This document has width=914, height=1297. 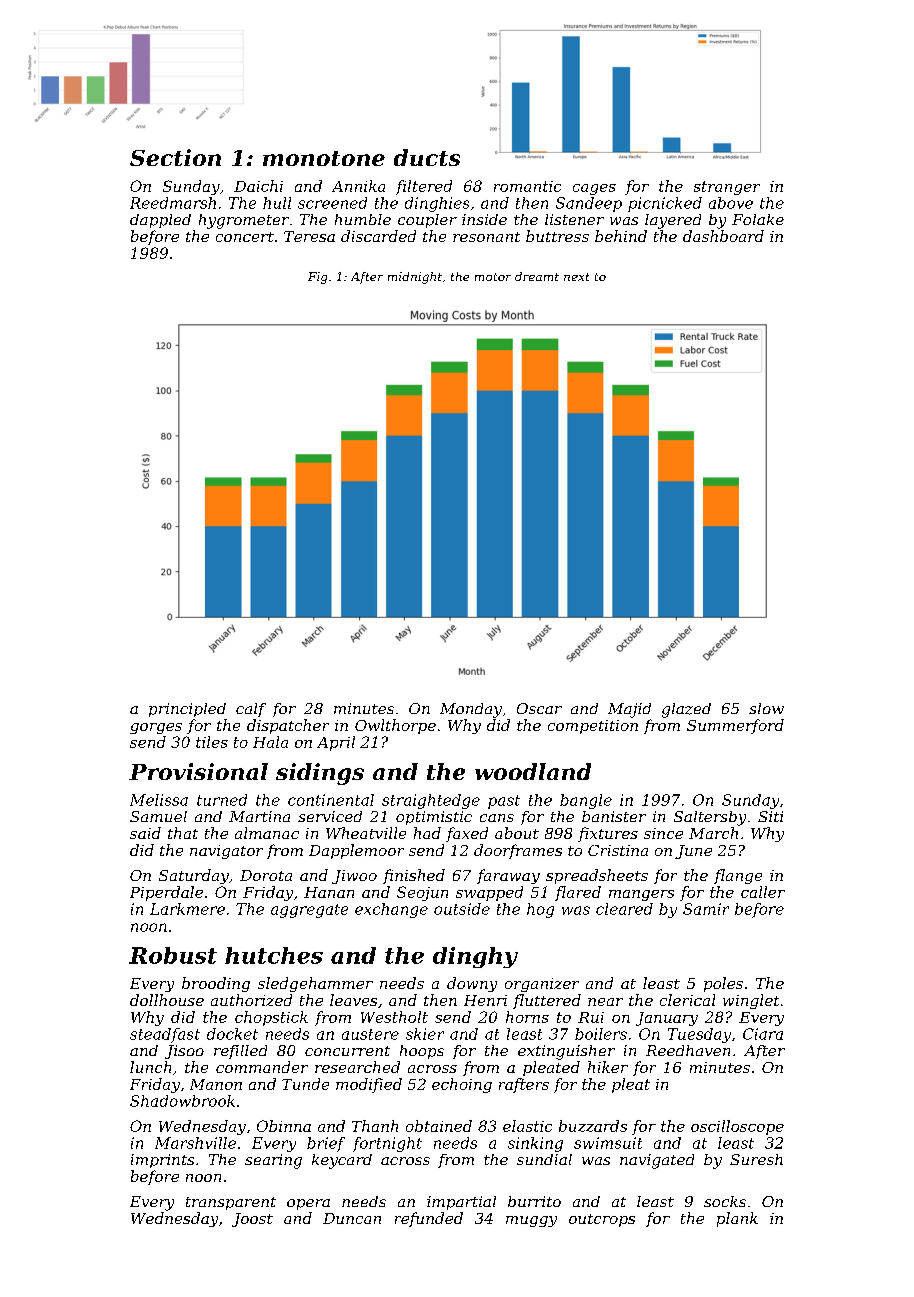 What do you see at coordinates (539, 708) in the document?
I see `Oscar` at bounding box center [539, 708].
